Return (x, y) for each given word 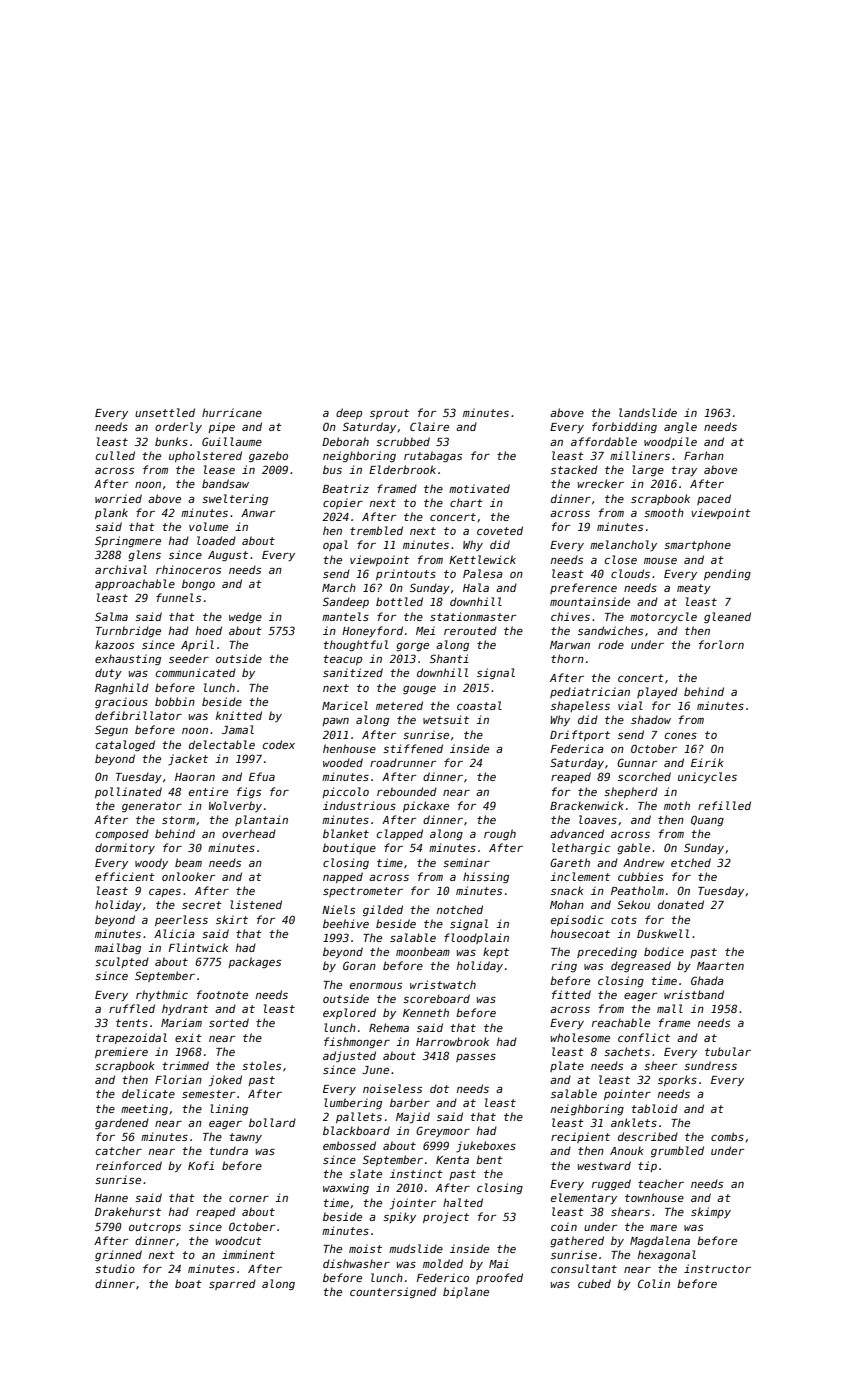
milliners (640, 455)
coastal (479, 705)
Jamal (238, 729)
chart (466, 502)
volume (208, 526)
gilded (383, 910)
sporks (677, 1080)
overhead (249, 833)
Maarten (720, 966)
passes (476, 1058)
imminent (248, 1254)
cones (681, 736)
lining (229, 1109)
